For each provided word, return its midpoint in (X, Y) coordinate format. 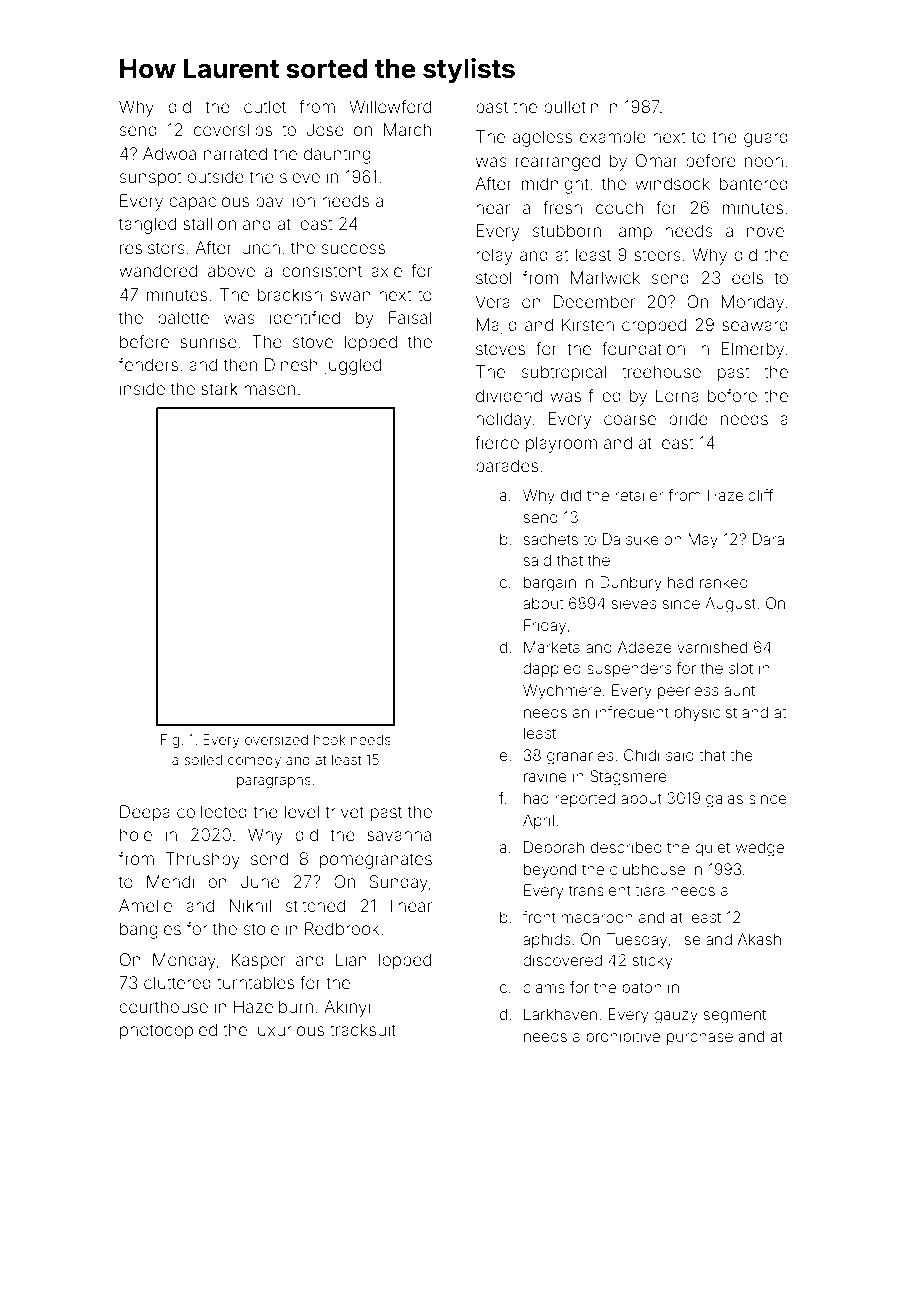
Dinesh (291, 364)
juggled (352, 366)
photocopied (168, 1031)
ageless (542, 138)
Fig (170, 741)
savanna (399, 836)
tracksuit (363, 1029)
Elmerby (752, 350)
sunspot (150, 179)
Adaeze (645, 647)
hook (330, 739)
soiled (203, 759)
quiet (712, 848)
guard (766, 138)
